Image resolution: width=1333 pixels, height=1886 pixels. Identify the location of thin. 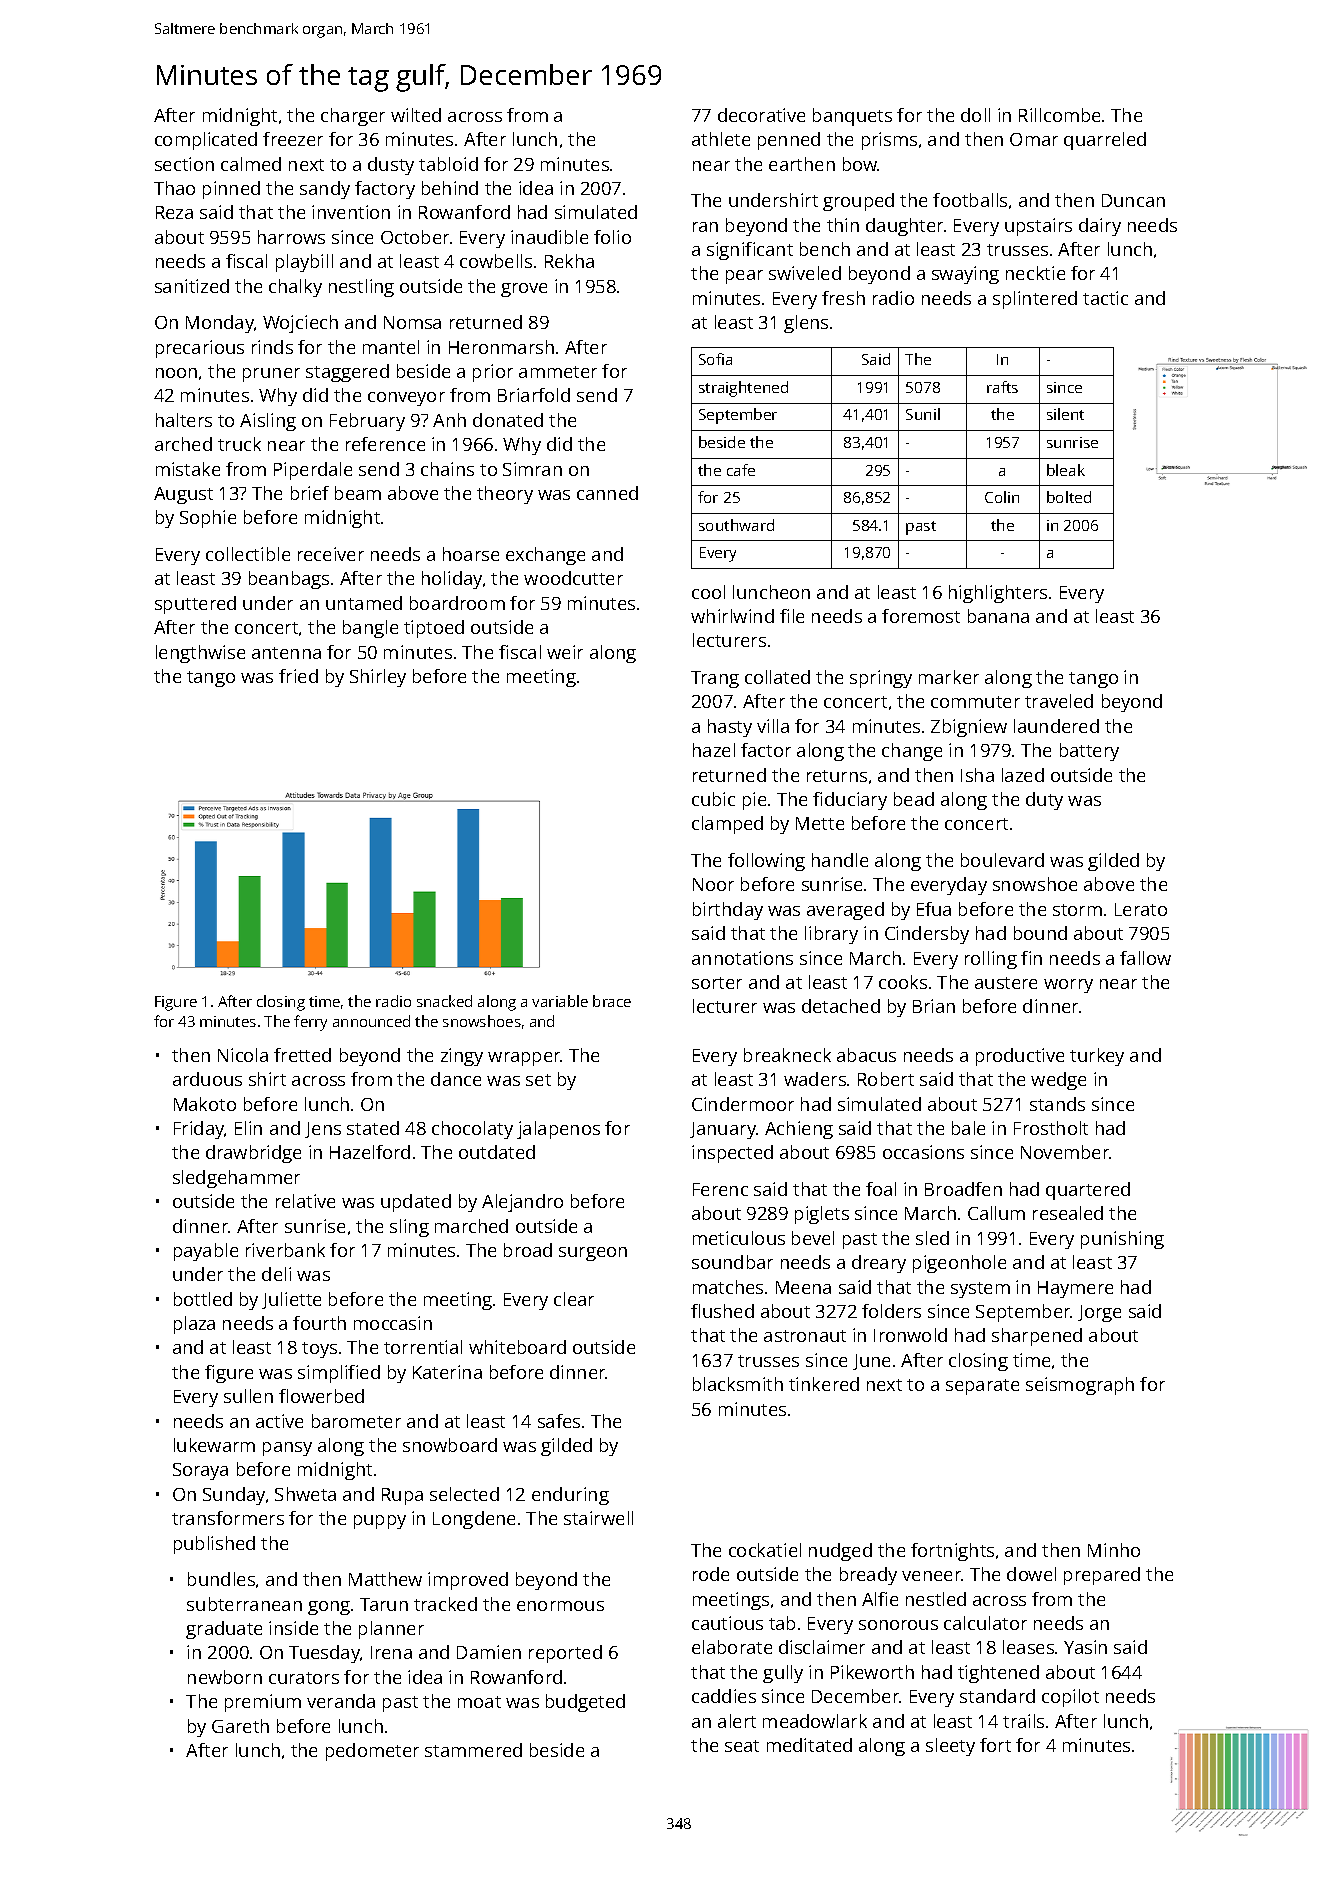
(843, 225).
